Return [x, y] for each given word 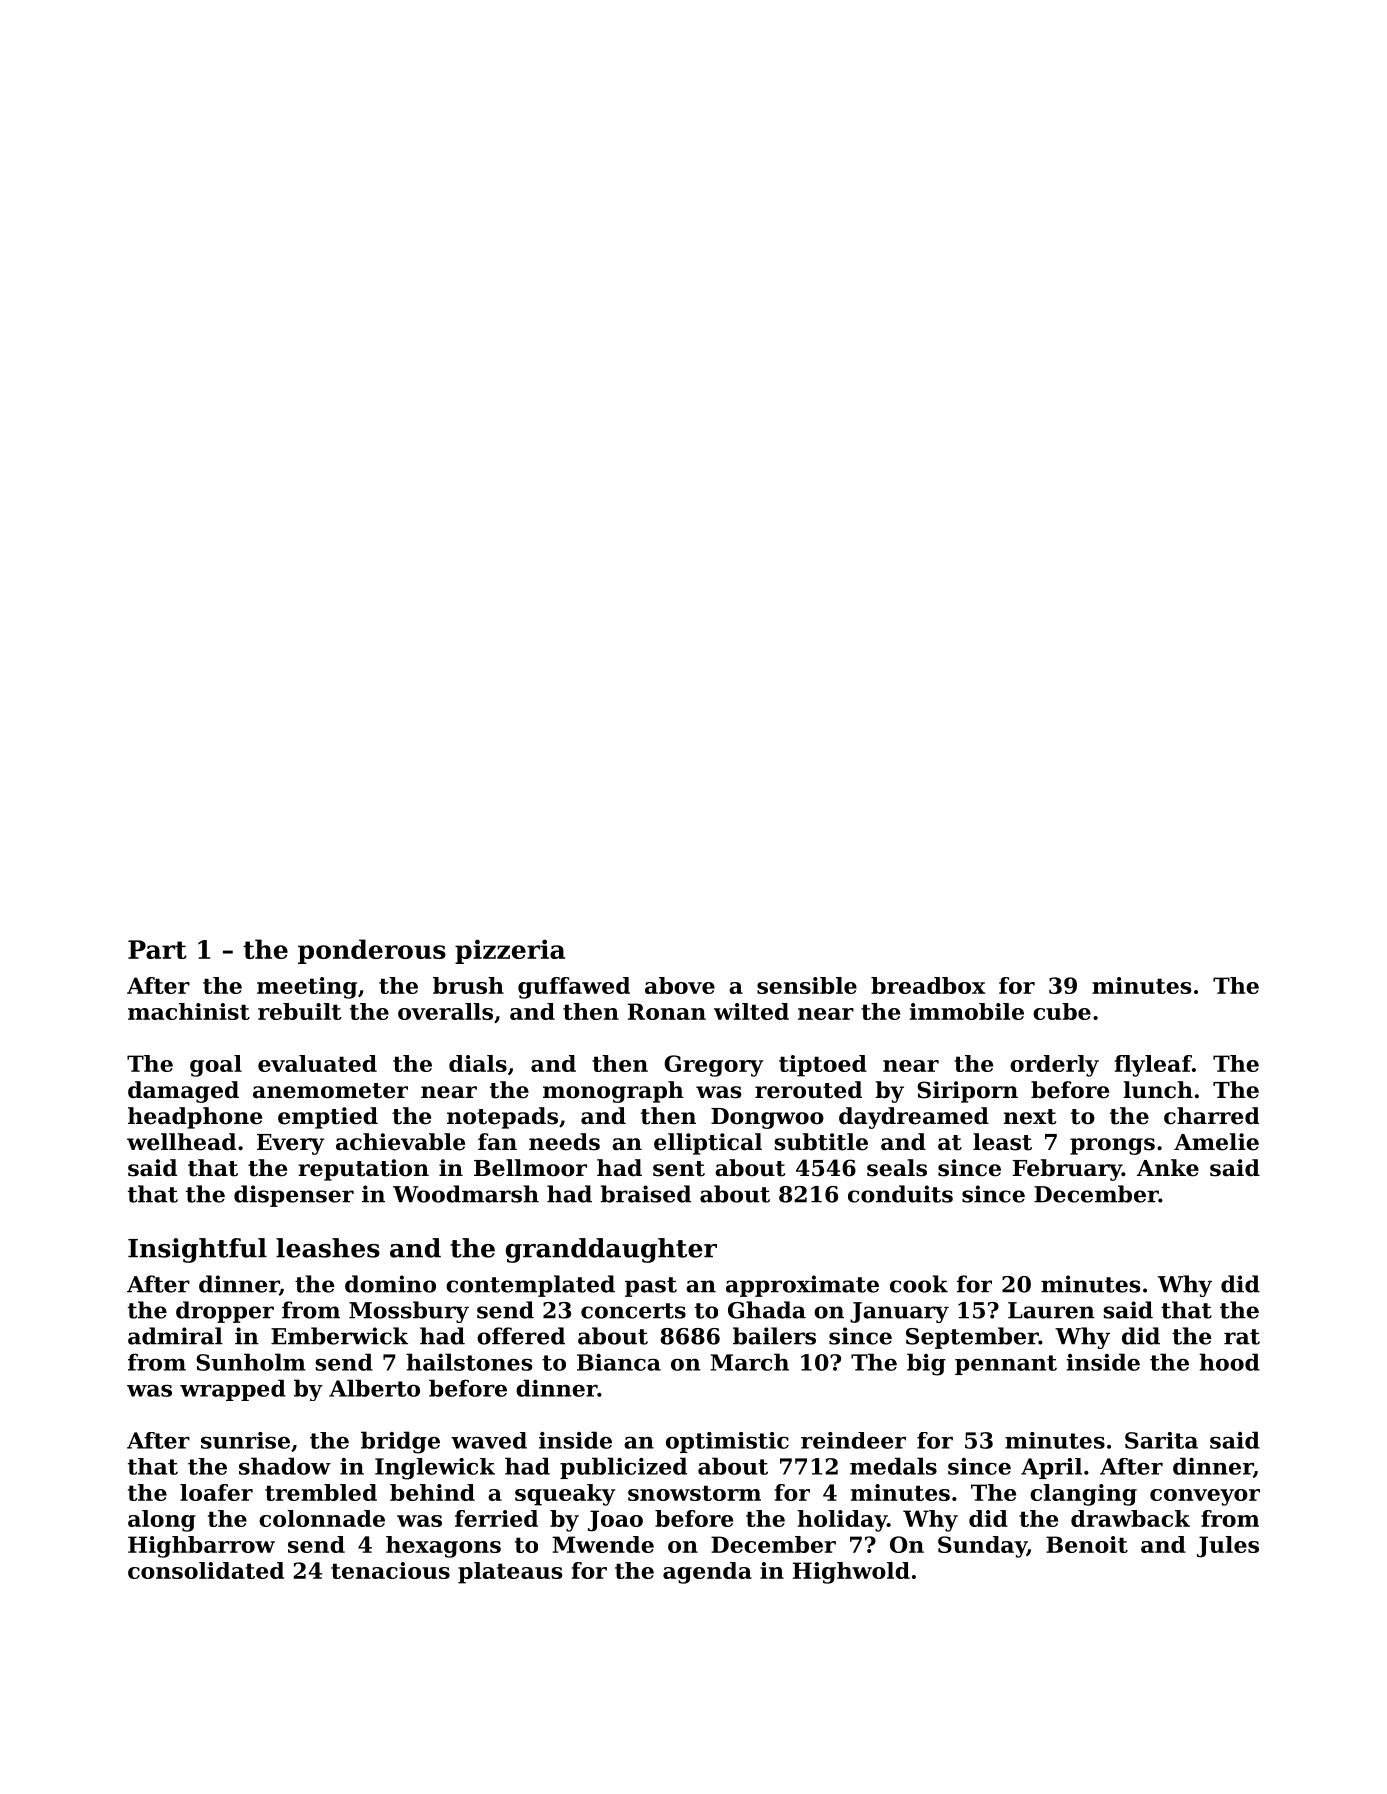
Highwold [851, 1573]
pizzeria [510, 951]
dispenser [294, 1196]
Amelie [1216, 1142]
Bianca [619, 1362]
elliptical [708, 1144]
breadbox [928, 985]
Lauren [1051, 1310]
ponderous [372, 951]
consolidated [206, 1570]
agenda [707, 1573]
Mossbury [409, 1312]
